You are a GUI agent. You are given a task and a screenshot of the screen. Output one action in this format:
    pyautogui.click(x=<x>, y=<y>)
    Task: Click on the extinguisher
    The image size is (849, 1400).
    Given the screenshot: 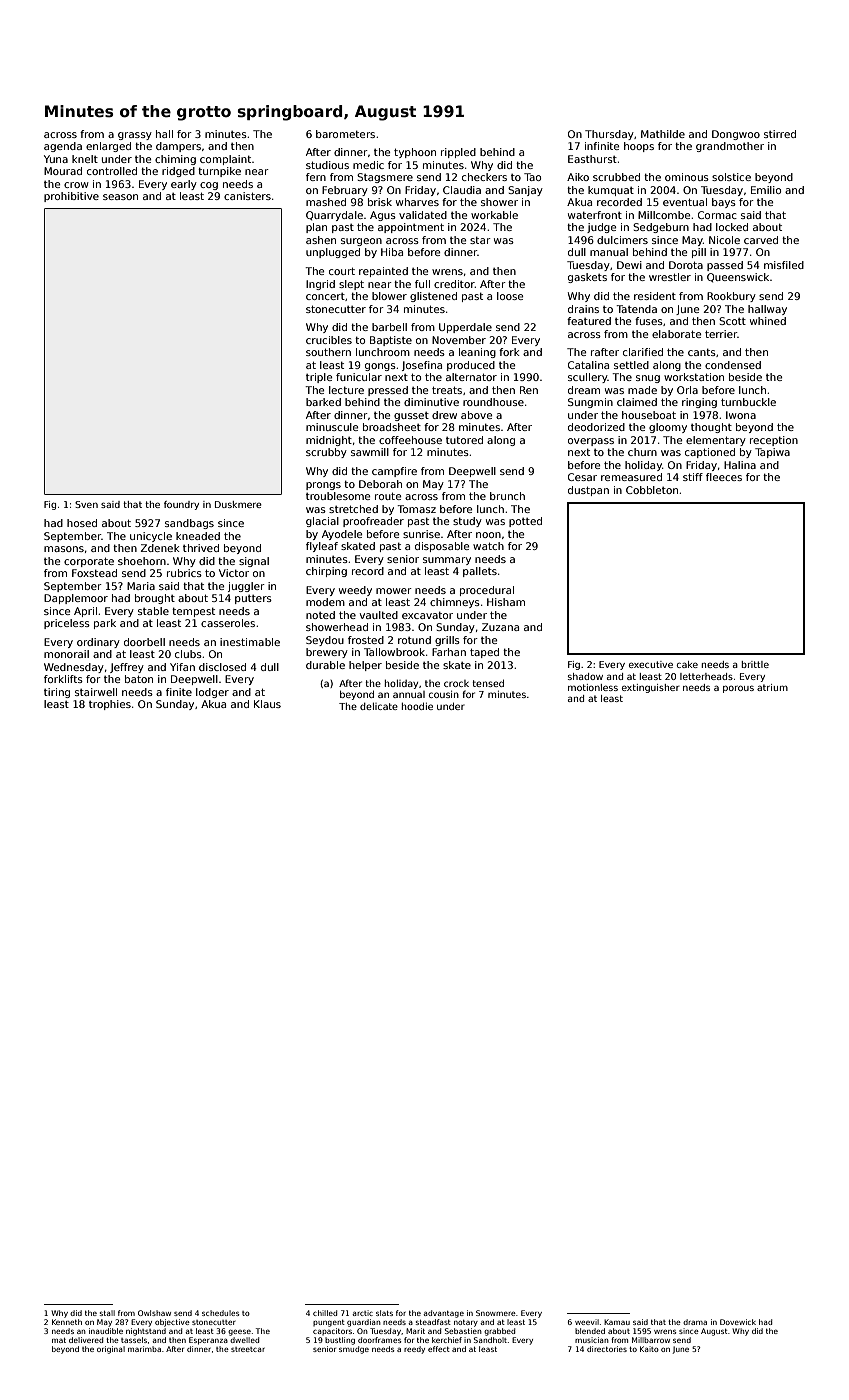 What is the action you would take?
    pyautogui.click(x=651, y=688)
